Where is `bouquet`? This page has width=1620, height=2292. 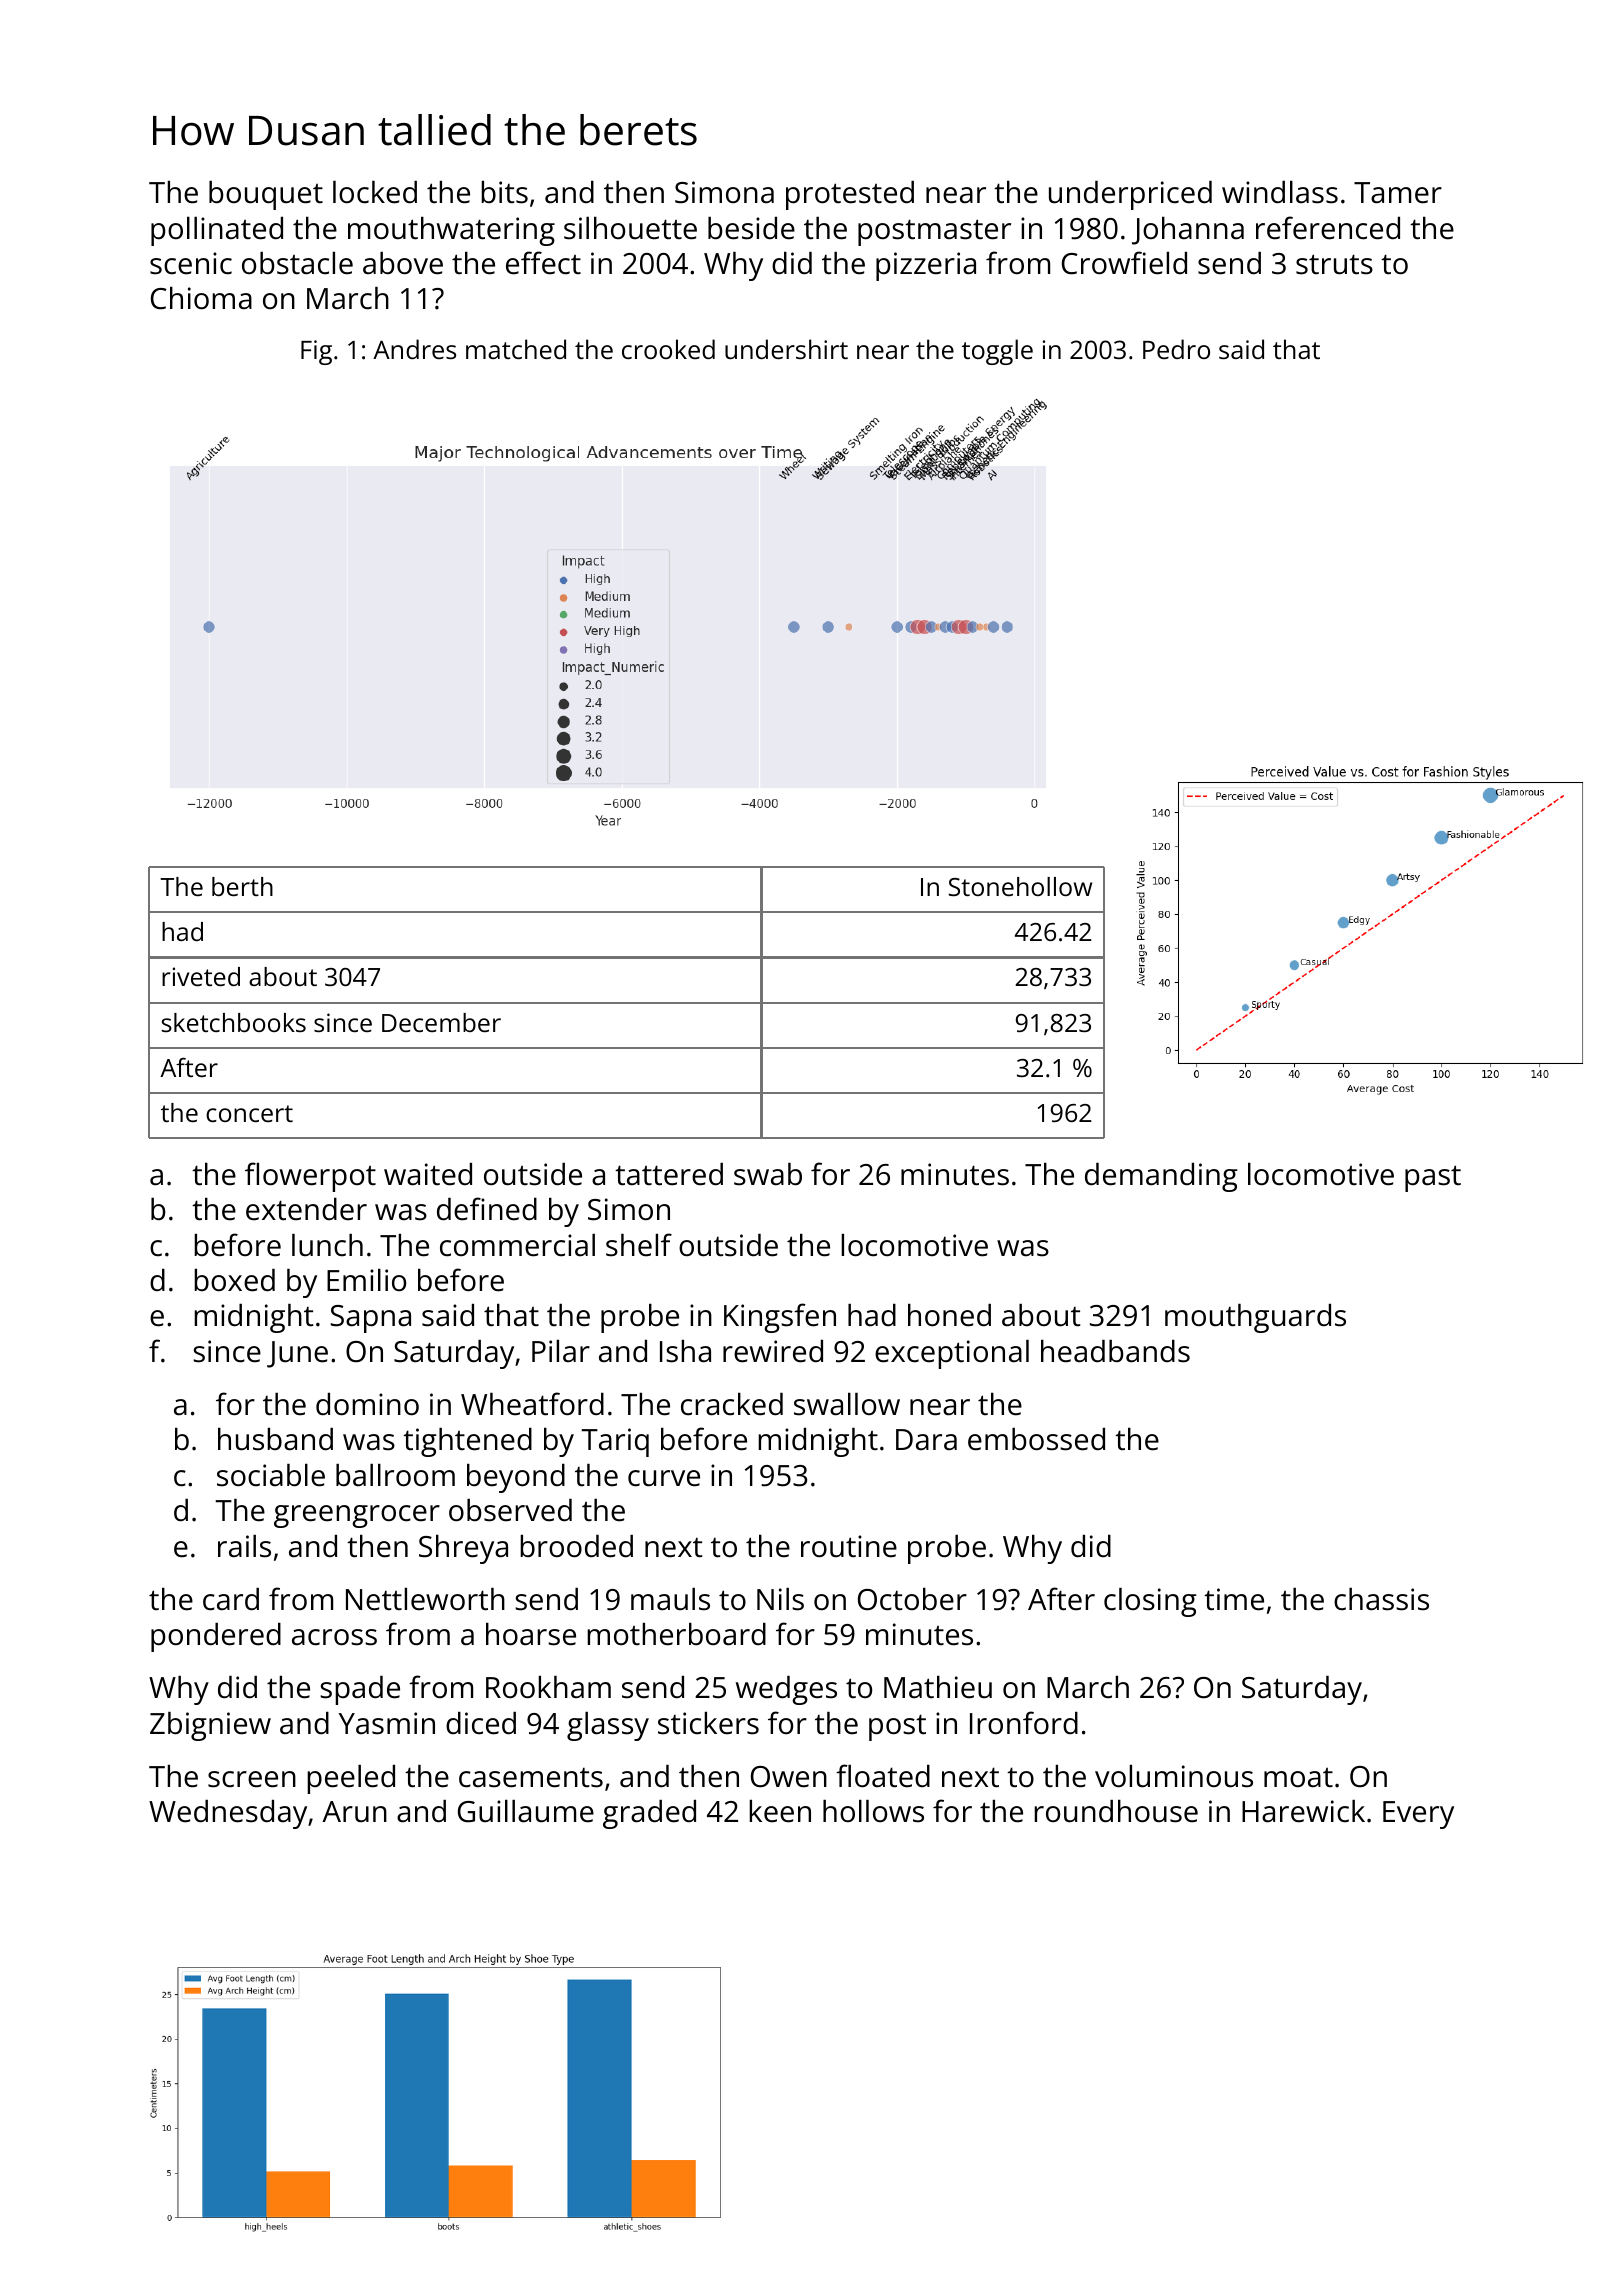 bouquet is located at coordinates (266, 195).
